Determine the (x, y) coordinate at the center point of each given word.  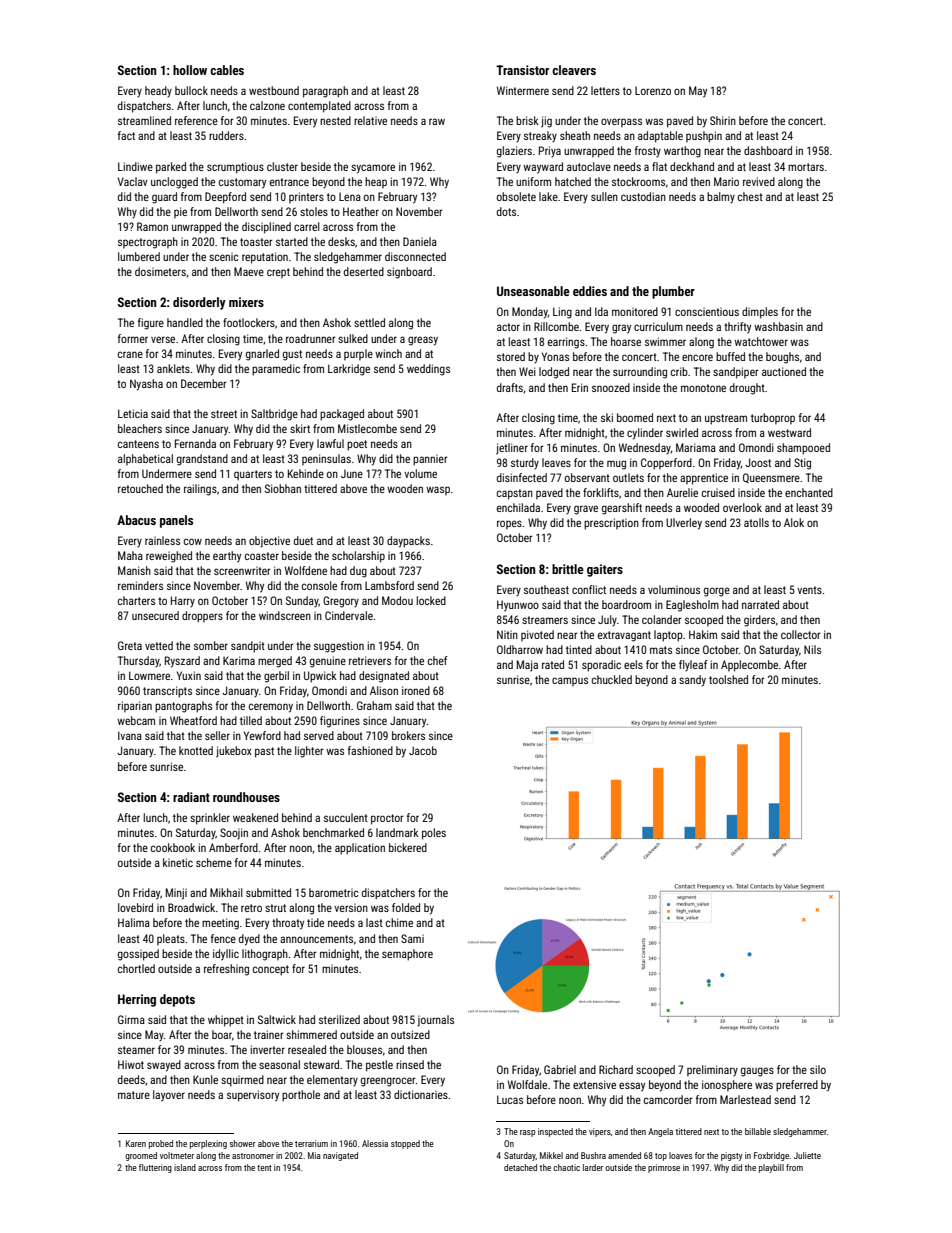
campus (570, 681)
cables (227, 70)
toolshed (728, 679)
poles (434, 834)
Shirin (723, 120)
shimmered (311, 1034)
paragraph (325, 92)
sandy (692, 681)
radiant (191, 797)
